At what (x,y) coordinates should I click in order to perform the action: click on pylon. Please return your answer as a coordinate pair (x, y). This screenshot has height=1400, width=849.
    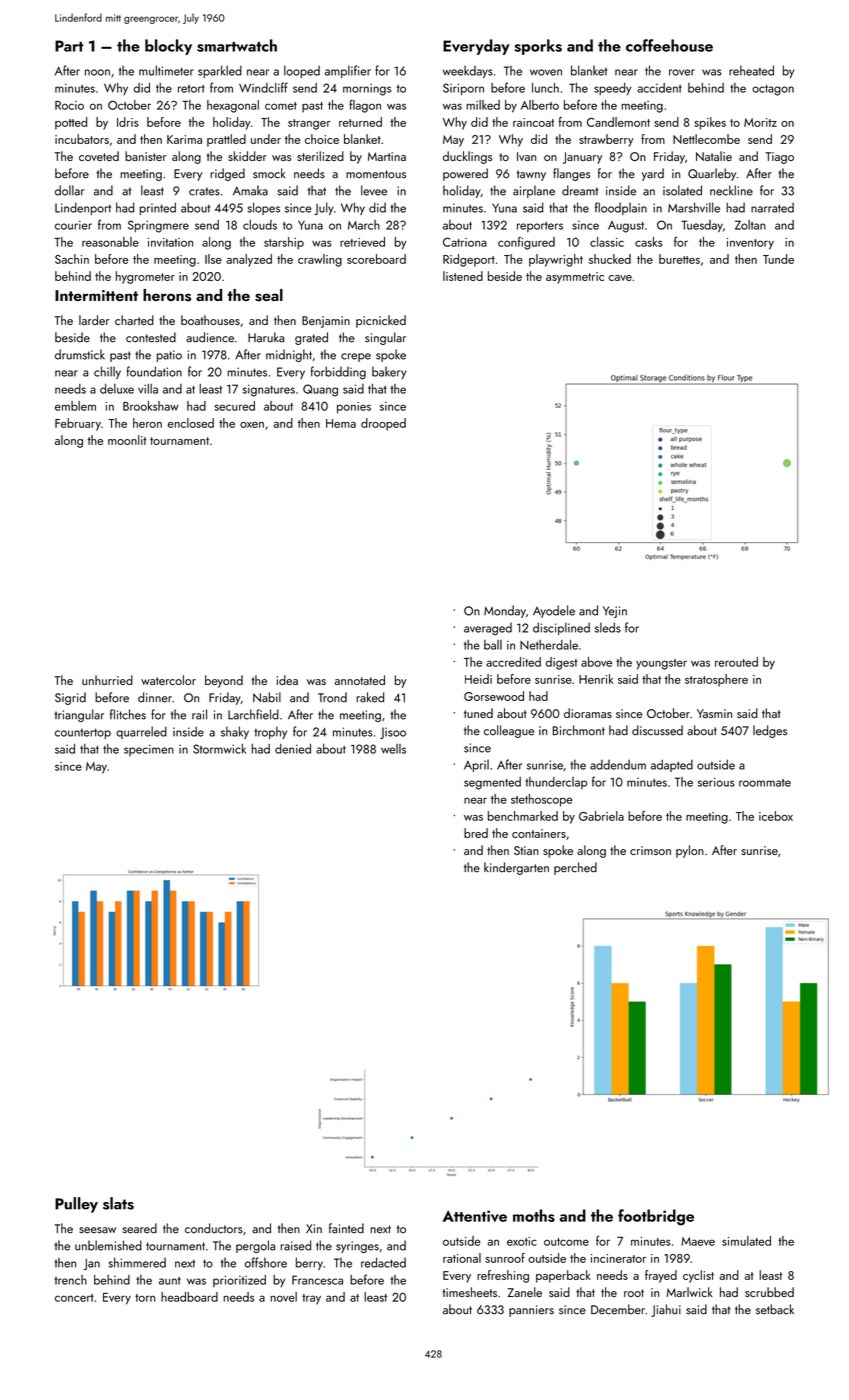
    Looking at the image, I should click on (690, 851).
